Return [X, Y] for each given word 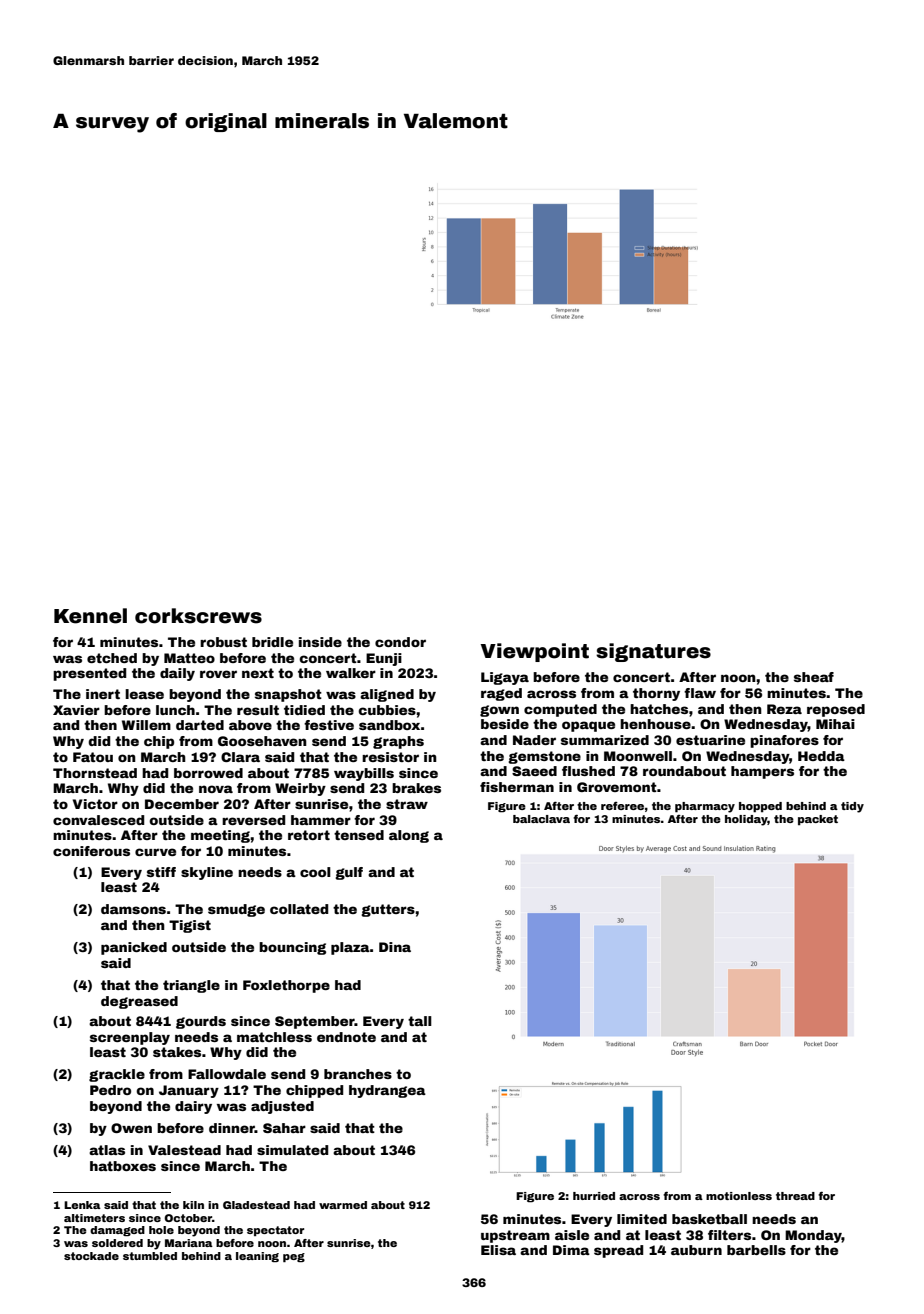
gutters [388, 910]
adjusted [282, 1107]
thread [795, 1196]
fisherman [517, 787]
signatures [653, 652]
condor [400, 642]
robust [223, 642]
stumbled [150, 1256]
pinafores [784, 741]
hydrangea [387, 1091]
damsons [133, 909]
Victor [95, 804]
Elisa [498, 1250]
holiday [746, 820]
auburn [696, 1250]
